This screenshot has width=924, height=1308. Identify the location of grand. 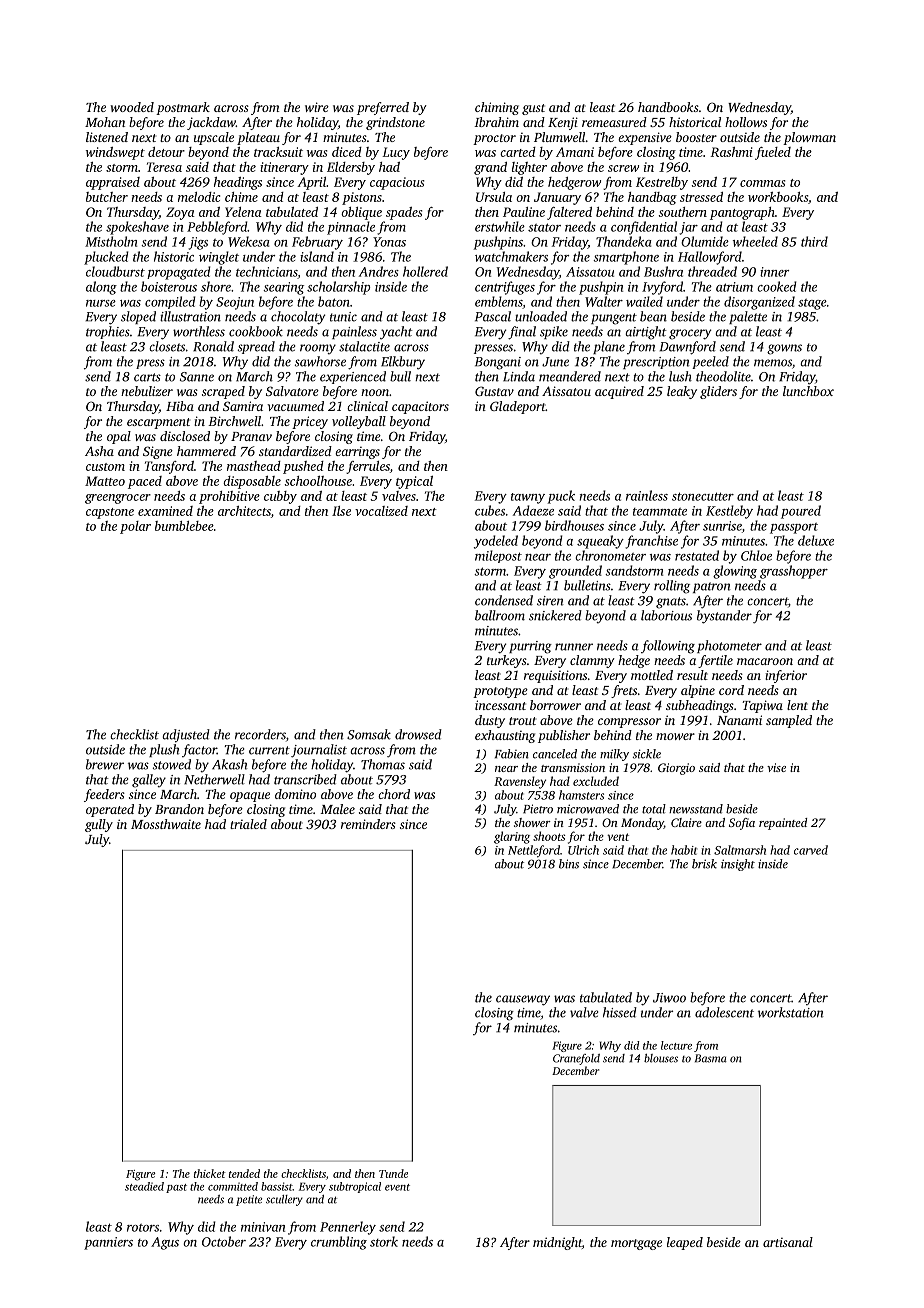
(490, 168).
